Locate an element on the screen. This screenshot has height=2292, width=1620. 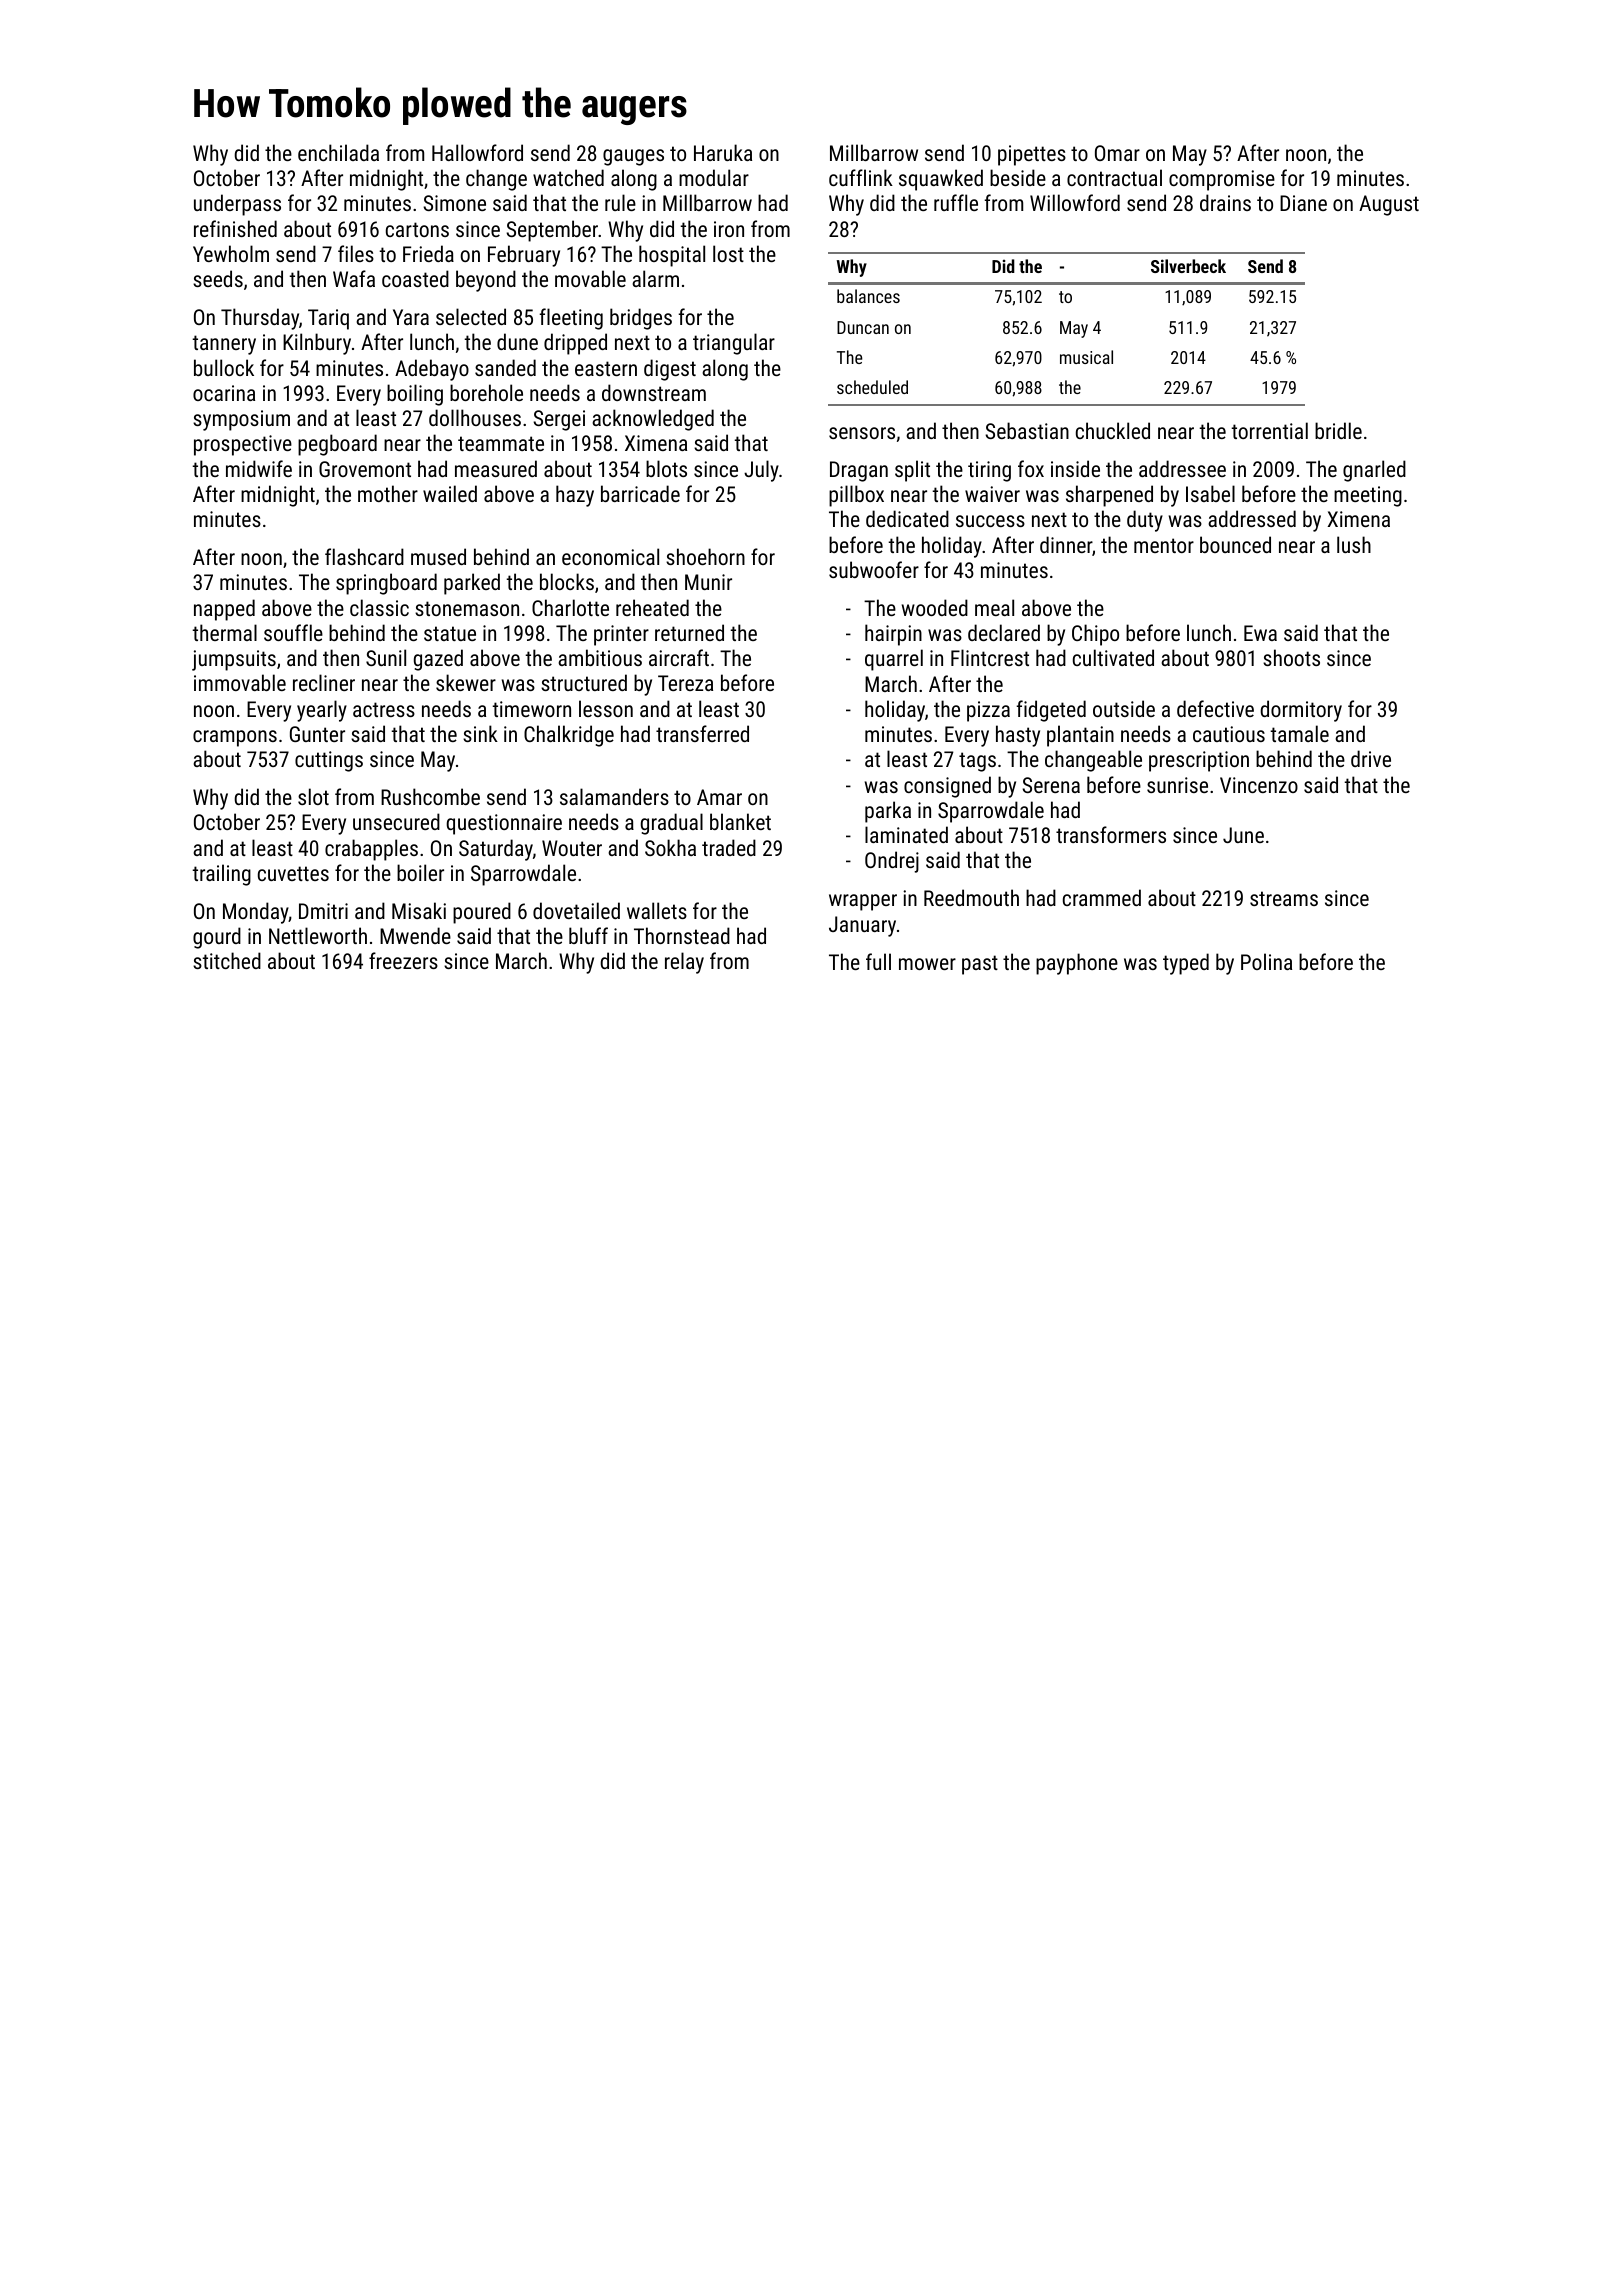
Ewa is located at coordinates (1260, 633).
